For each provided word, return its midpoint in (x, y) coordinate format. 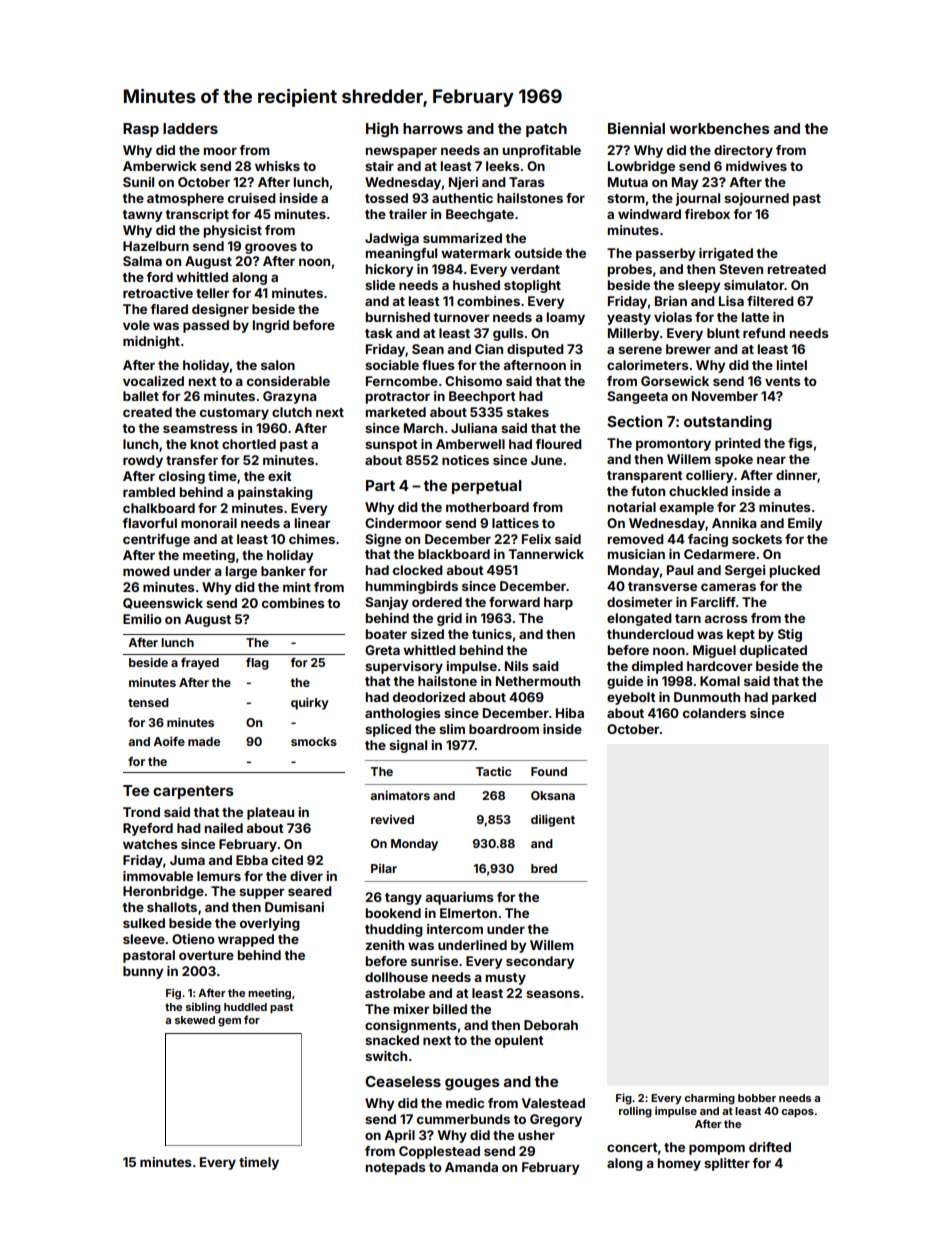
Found (549, 771)
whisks (277, 166)
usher (536, 1135)
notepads (395, 1168)
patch (546, 130)
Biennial (636, 128)
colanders (714, 713)
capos (797, 1113)
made (204, 741)
